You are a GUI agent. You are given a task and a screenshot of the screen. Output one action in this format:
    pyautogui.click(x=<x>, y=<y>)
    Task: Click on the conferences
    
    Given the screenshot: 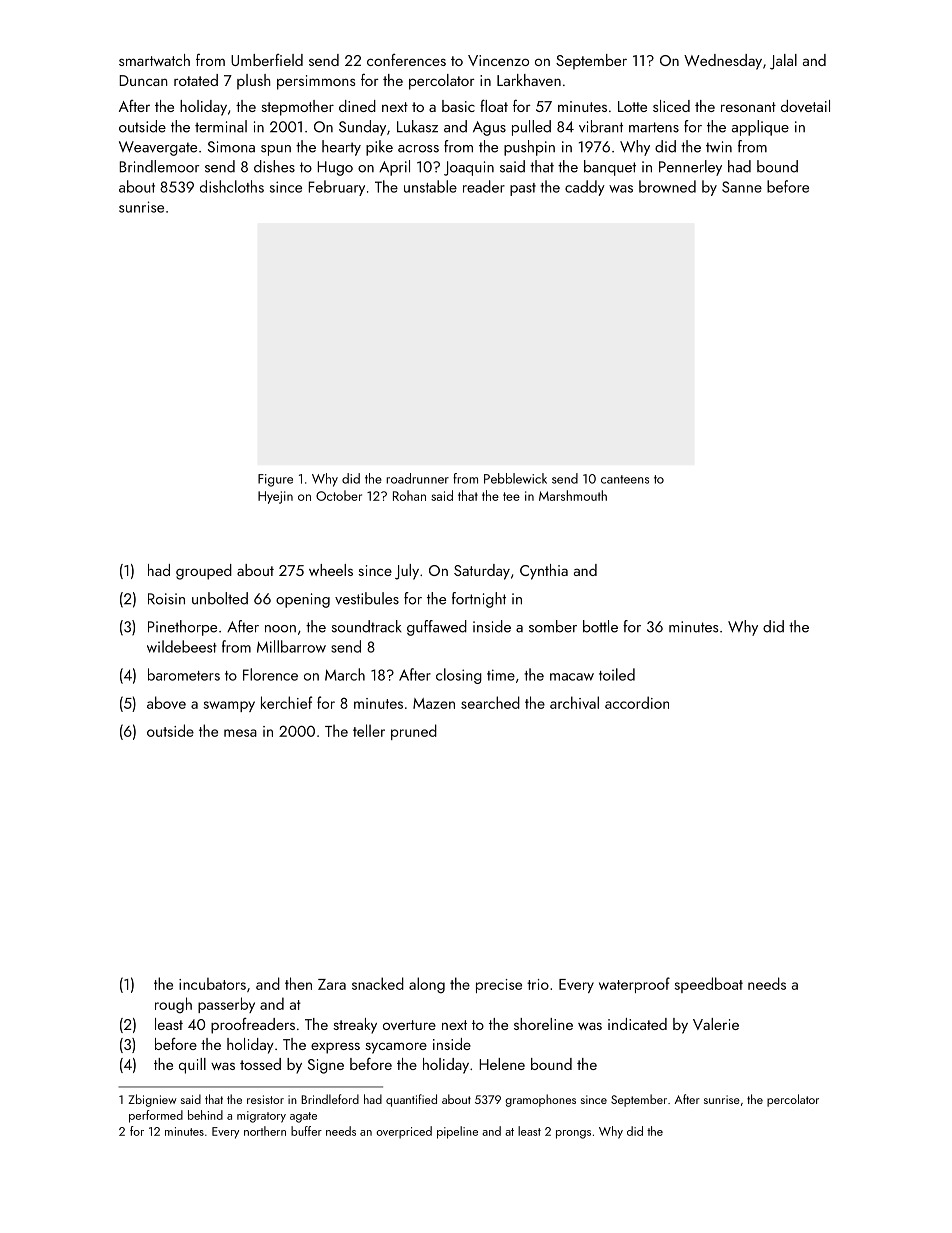 What is the action you would take?
    pyautogui.click(x=406, y=60)
